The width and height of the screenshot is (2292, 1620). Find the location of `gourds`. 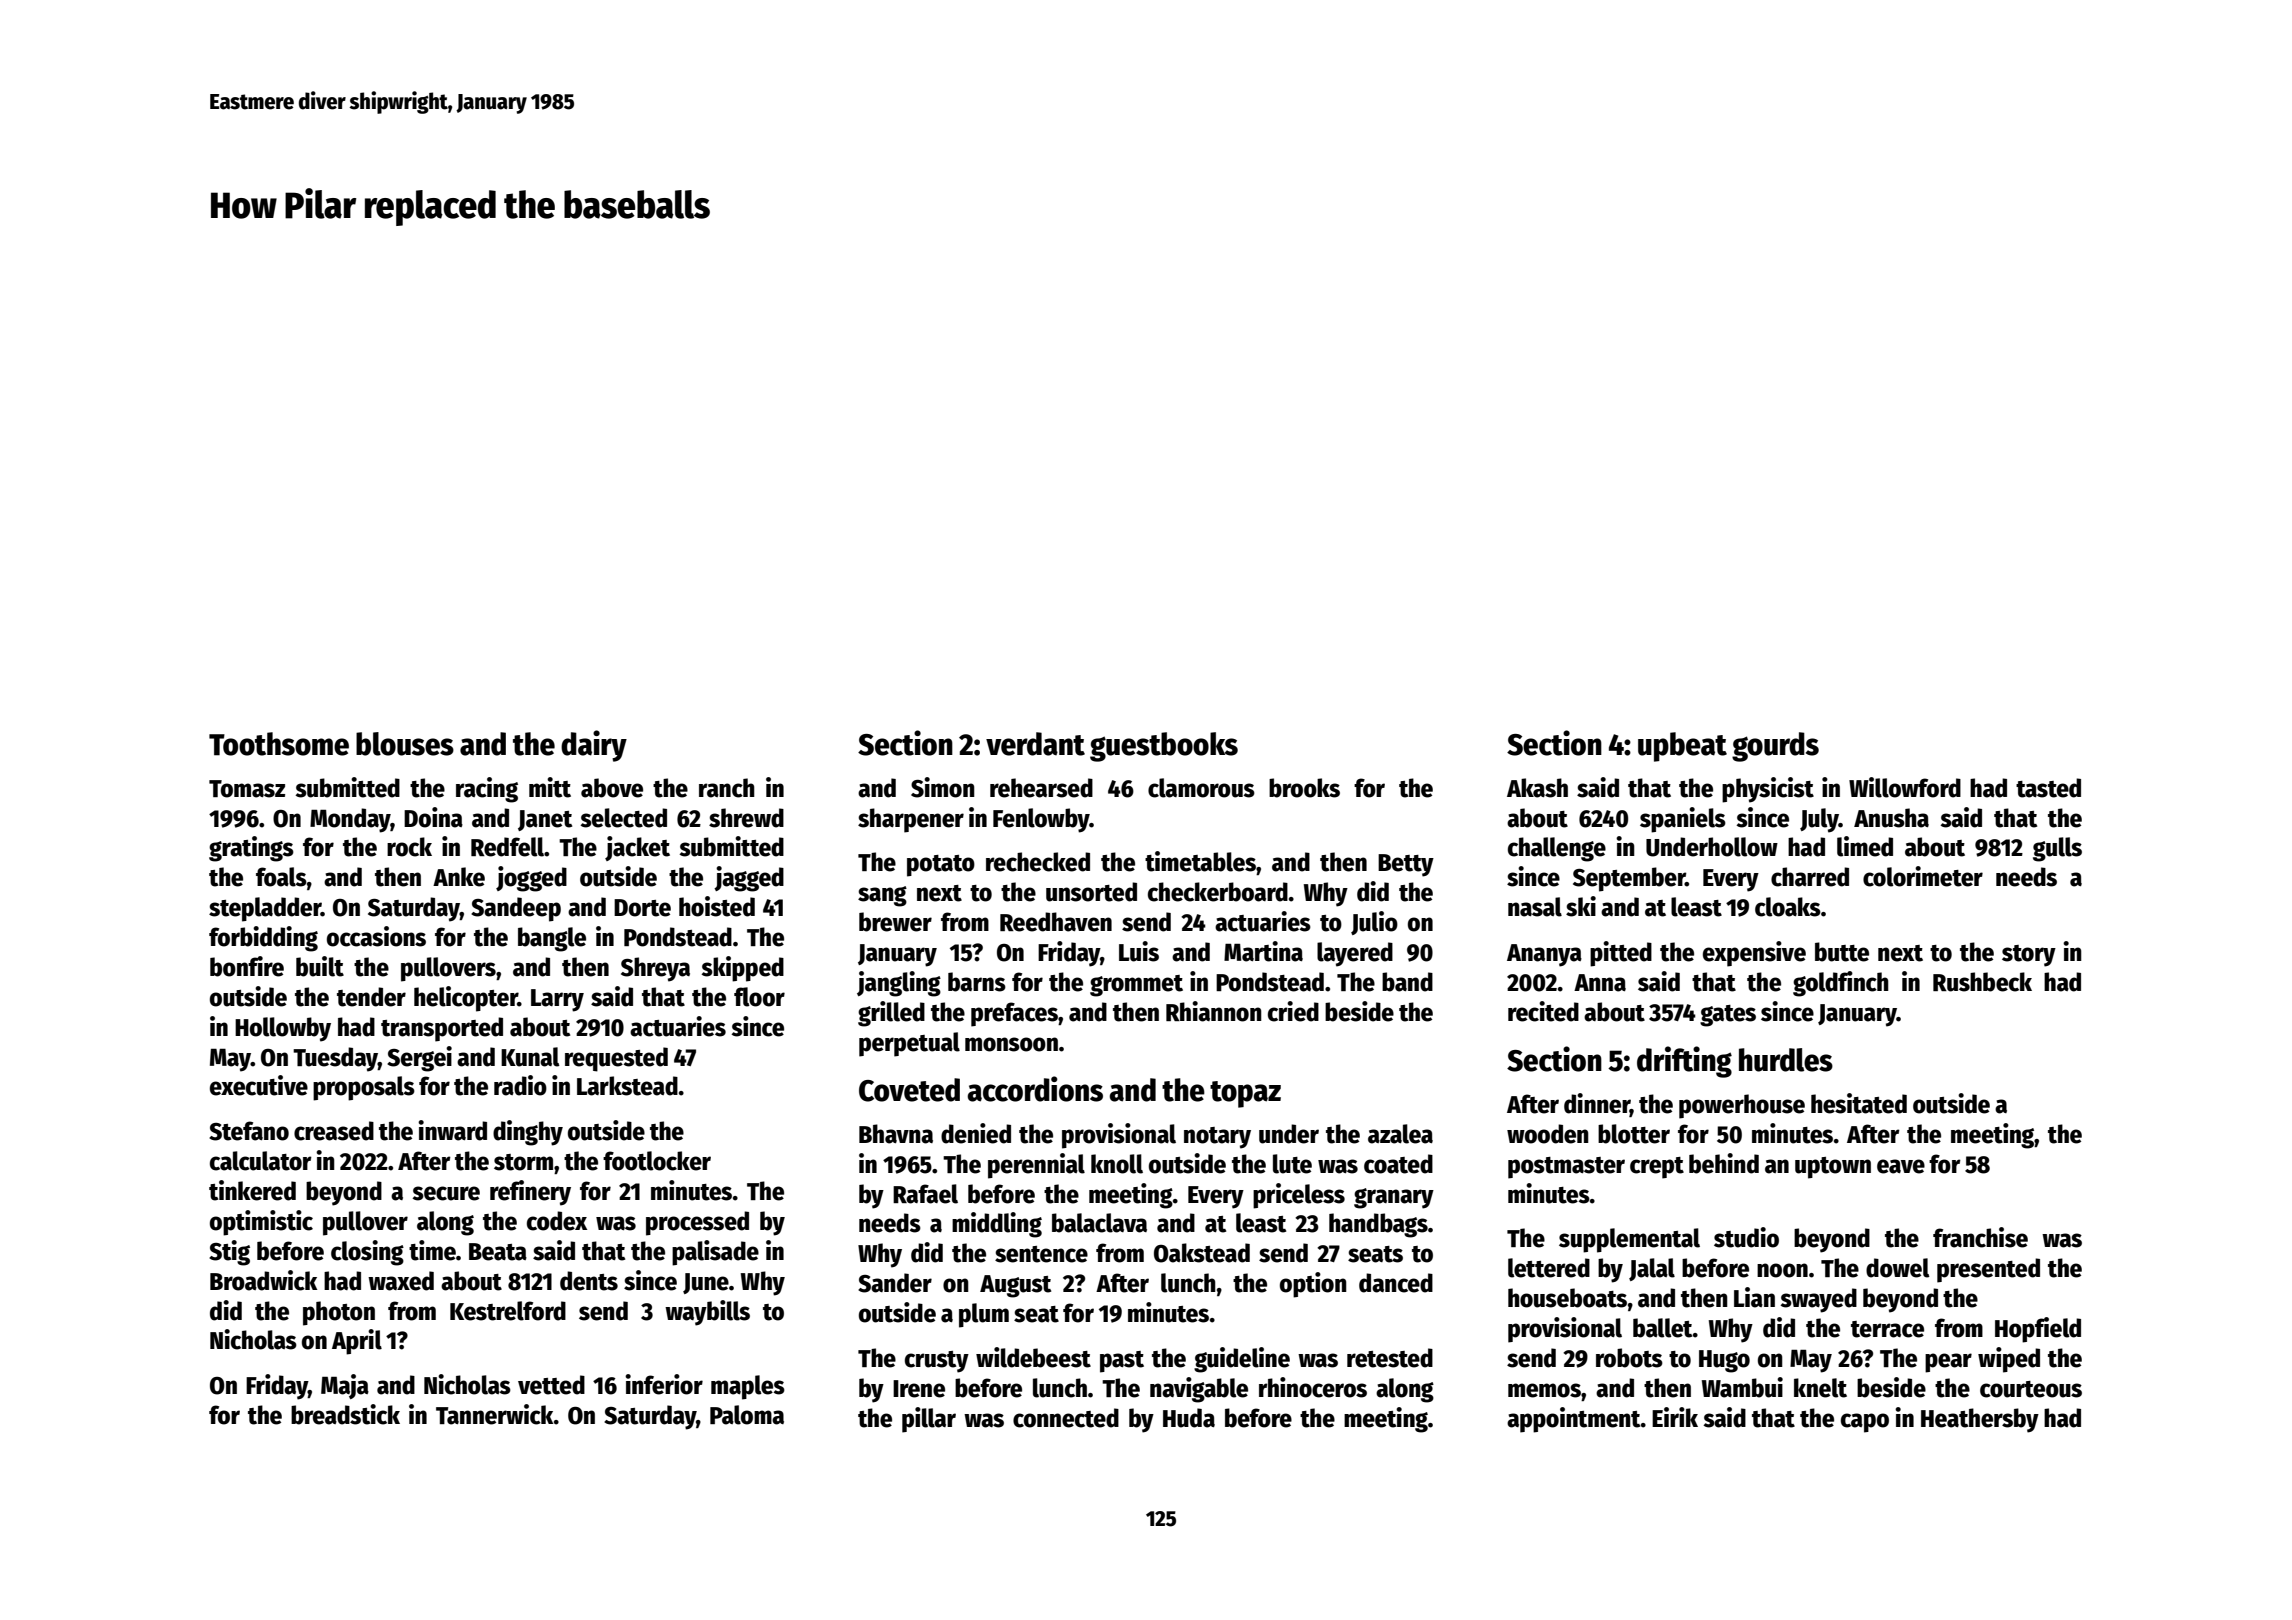

gourds is located at coordinates (1775, 747).
